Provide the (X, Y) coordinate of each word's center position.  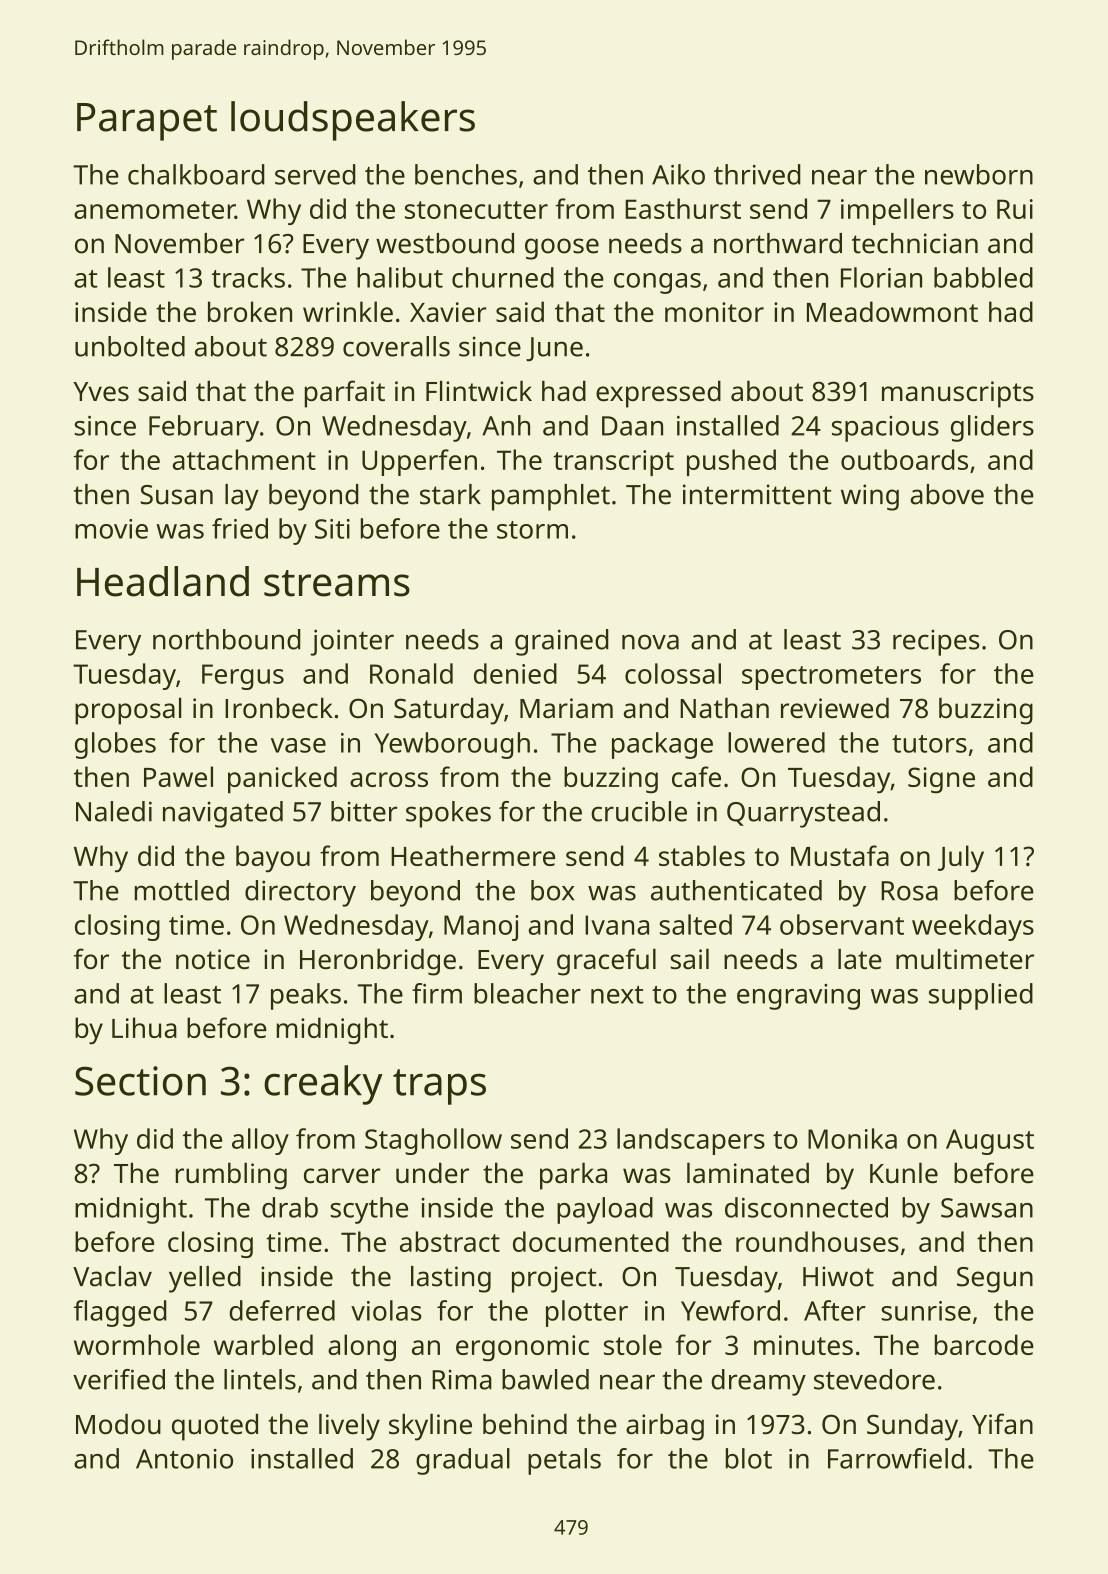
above (947, 494)
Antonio (184, 1459)
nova (650, 642)
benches (466, 174)
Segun (995, 1280)
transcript (613, 463)
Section (140, 1081)
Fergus (243, 677)
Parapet (147, 122)
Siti (332, 529)
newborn (979, 174)
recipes (936, 642)
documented (591, 1241)
